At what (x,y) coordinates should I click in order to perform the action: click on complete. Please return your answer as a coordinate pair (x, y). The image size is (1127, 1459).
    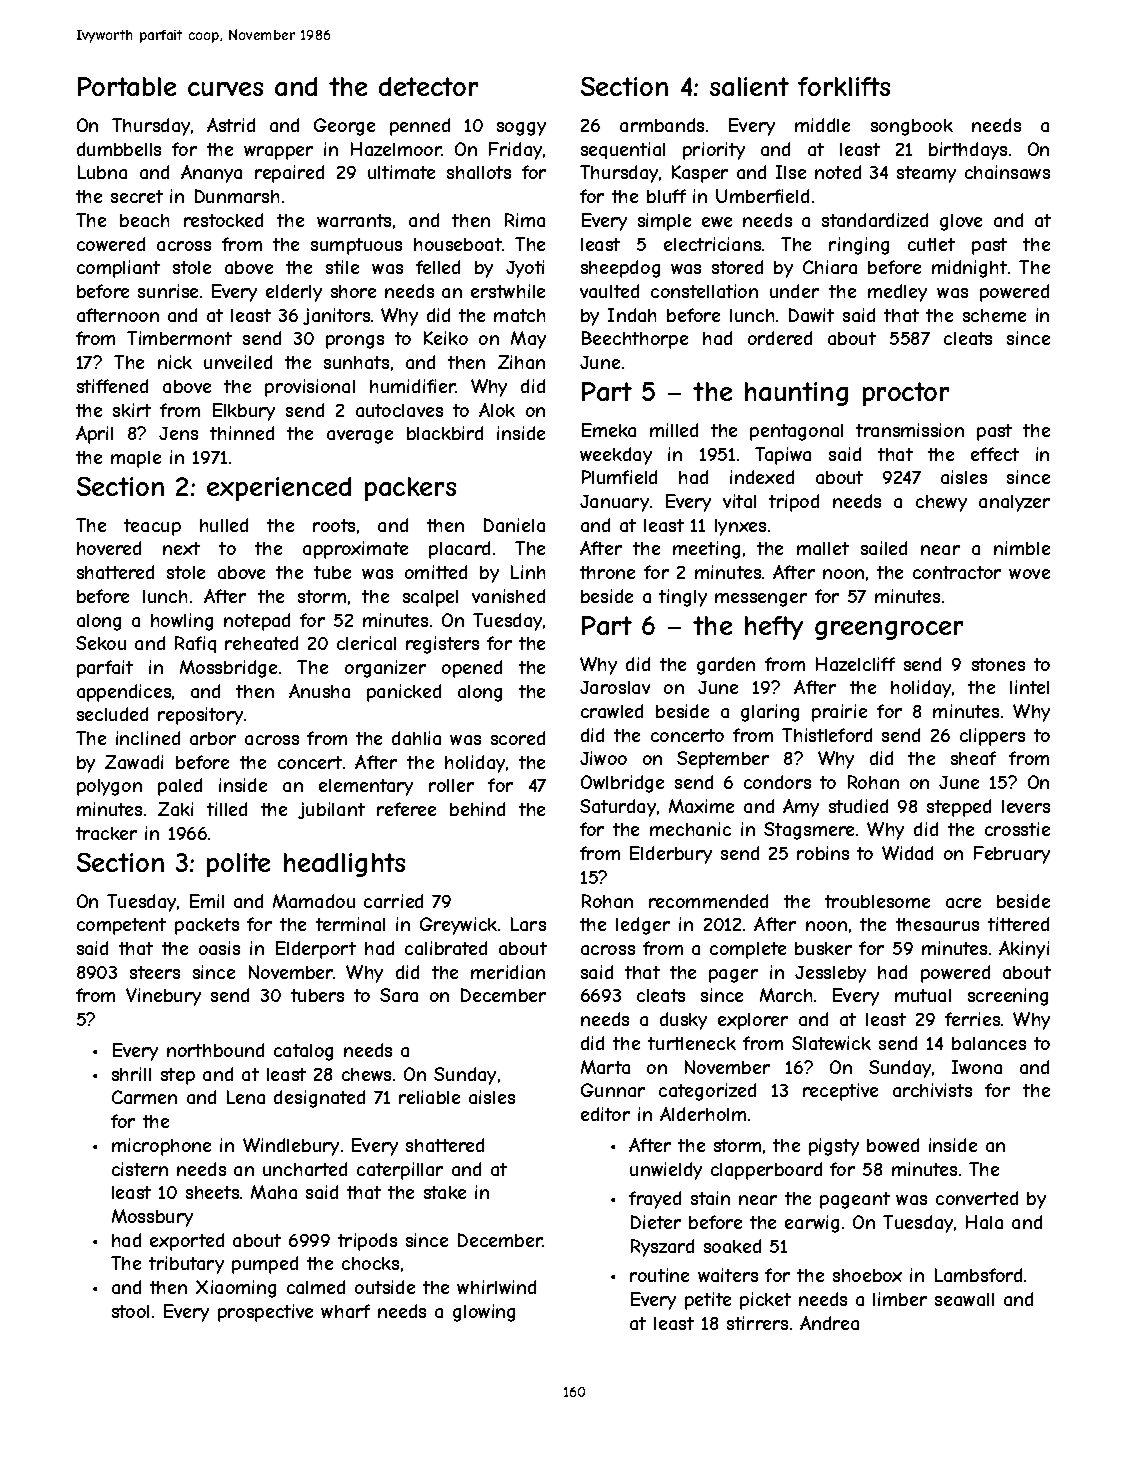
    Looking at the image, I should click on (748, 950).
